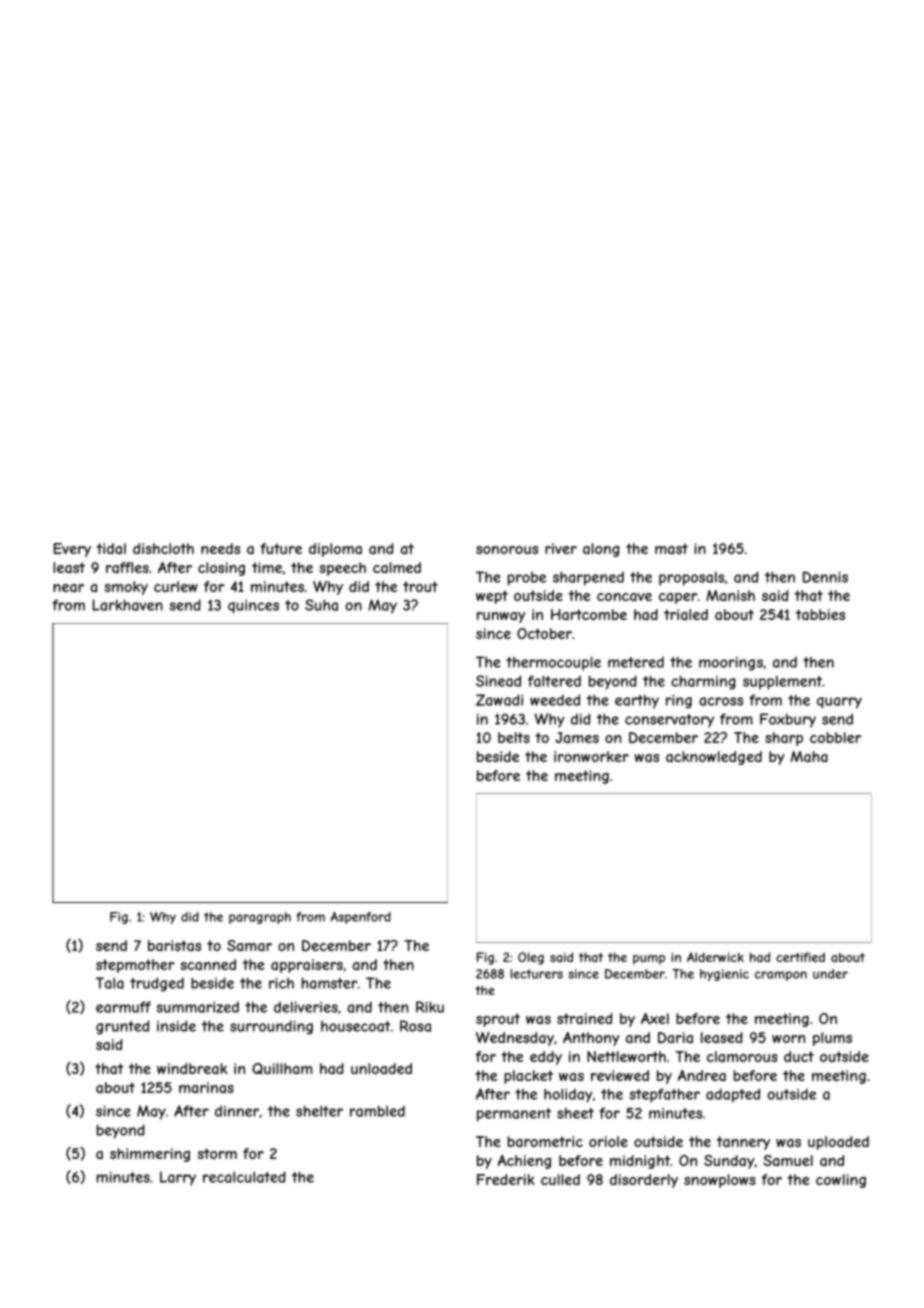 This page has width=924, height=1308. What do you see at coordinates (671, 548) in the page?
I see `mast` at bounding box center [671, 548].
